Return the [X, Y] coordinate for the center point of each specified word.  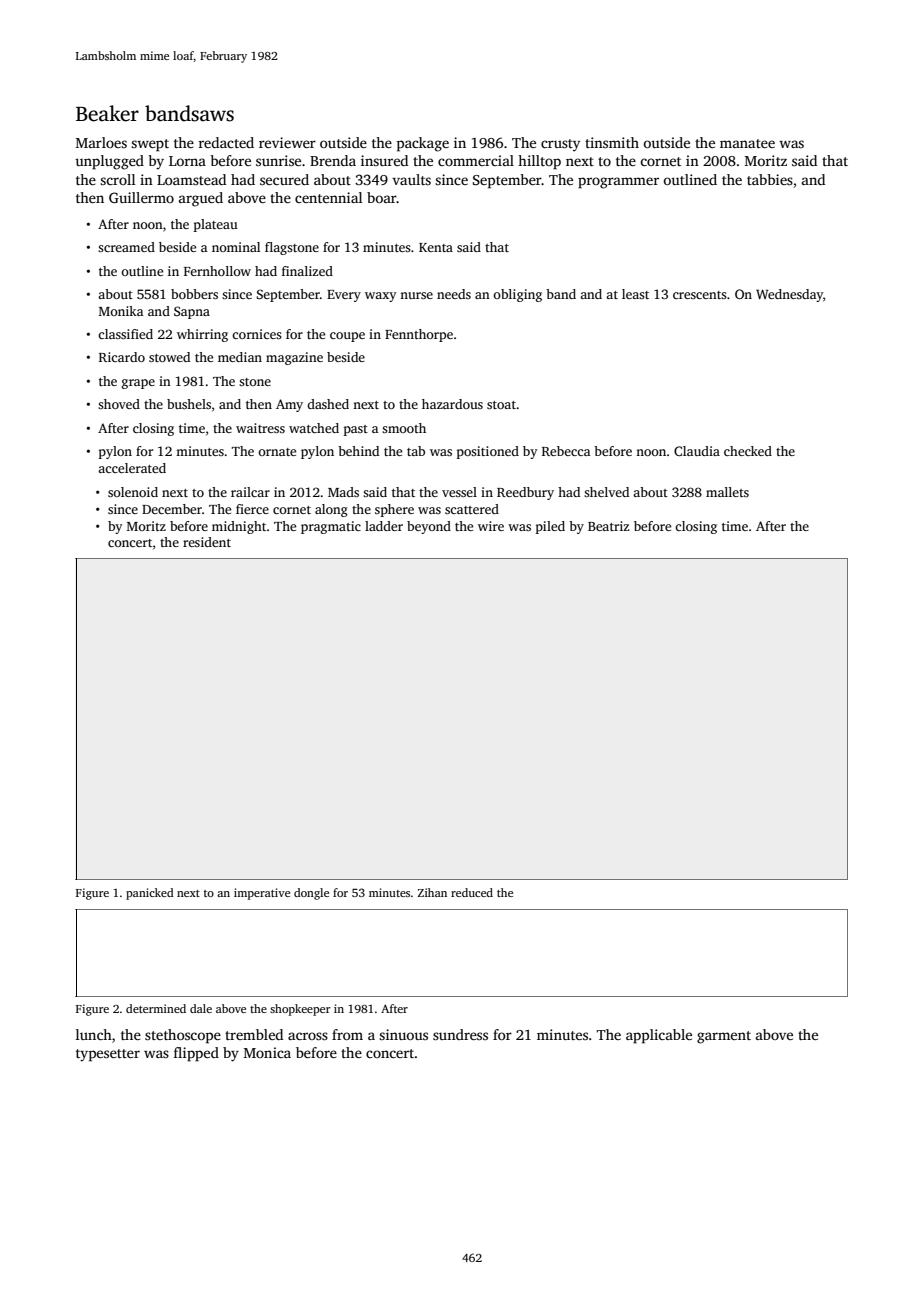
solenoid [133, 492]
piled [550, 527]
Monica [267, 1052]
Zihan [432, 892]
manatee [747, 143]
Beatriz [608, 526]
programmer [618, 183]
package [422, 144]
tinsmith [612, 142]
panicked [150, 894]
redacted [226, 142]
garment [724, 1037]
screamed [126, 247]
